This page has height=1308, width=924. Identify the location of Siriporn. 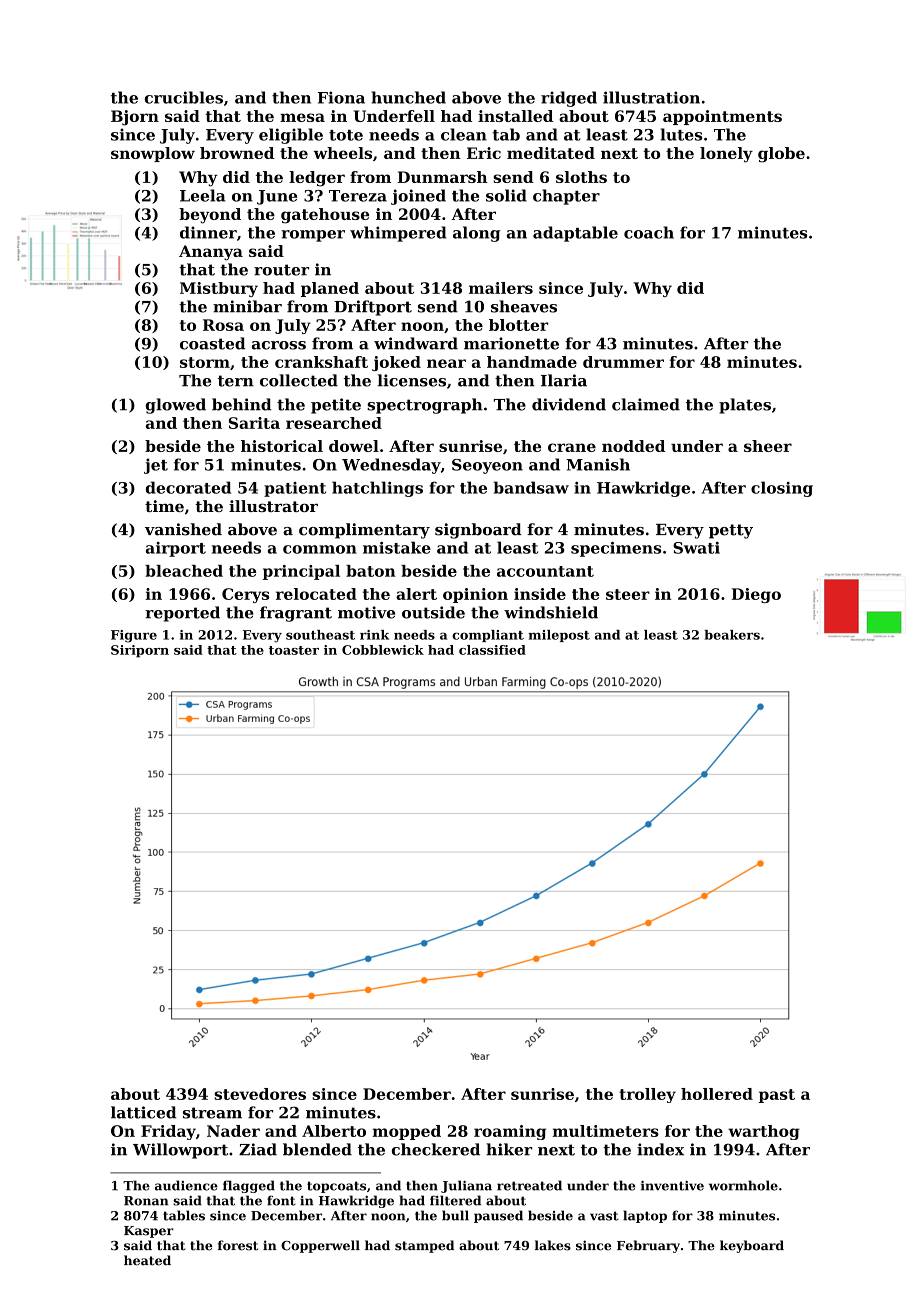
(140, 651).
